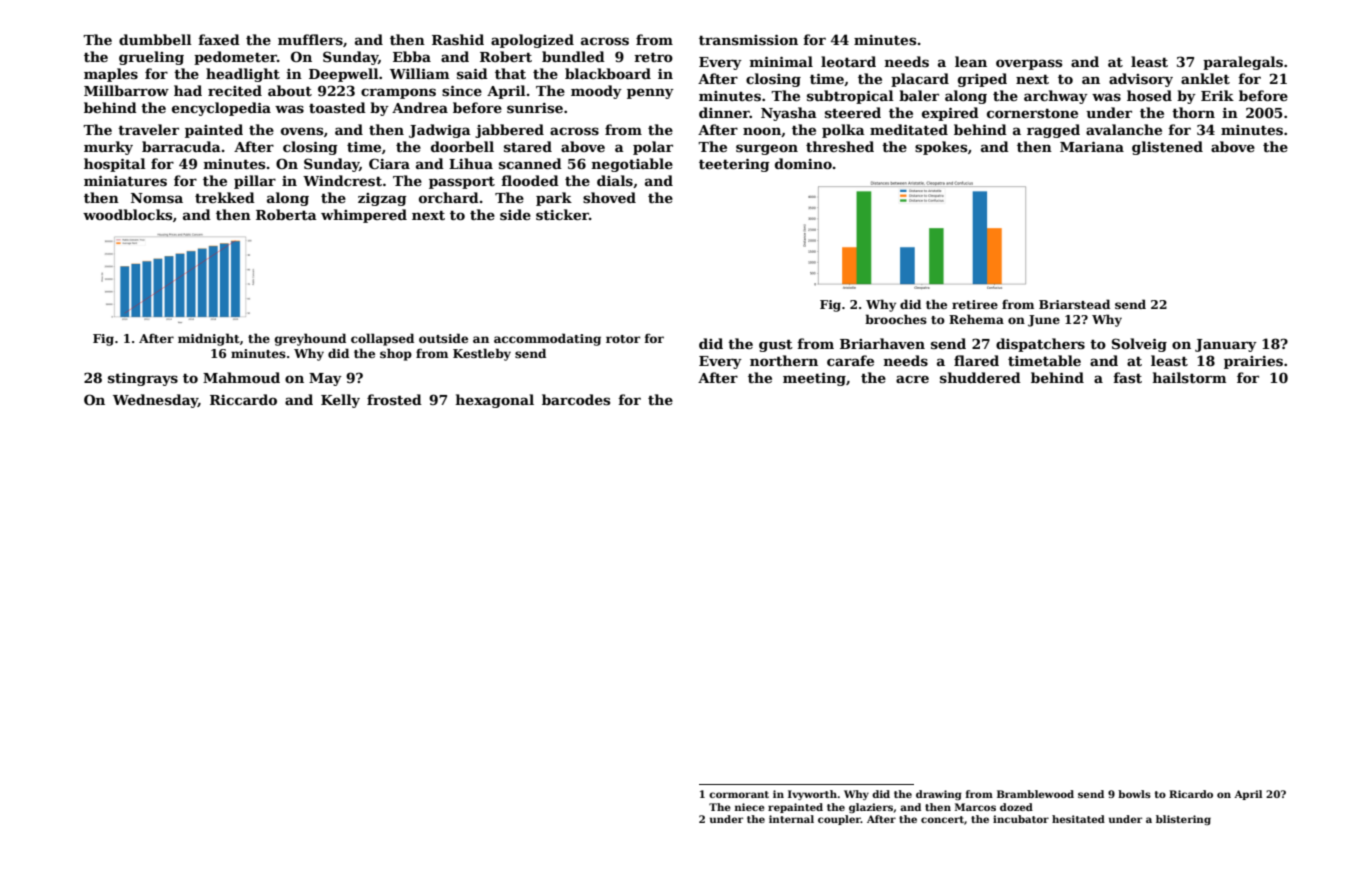  Describe the element at coordinates (739, 794) in the image. I see `cormorant` at that location.
